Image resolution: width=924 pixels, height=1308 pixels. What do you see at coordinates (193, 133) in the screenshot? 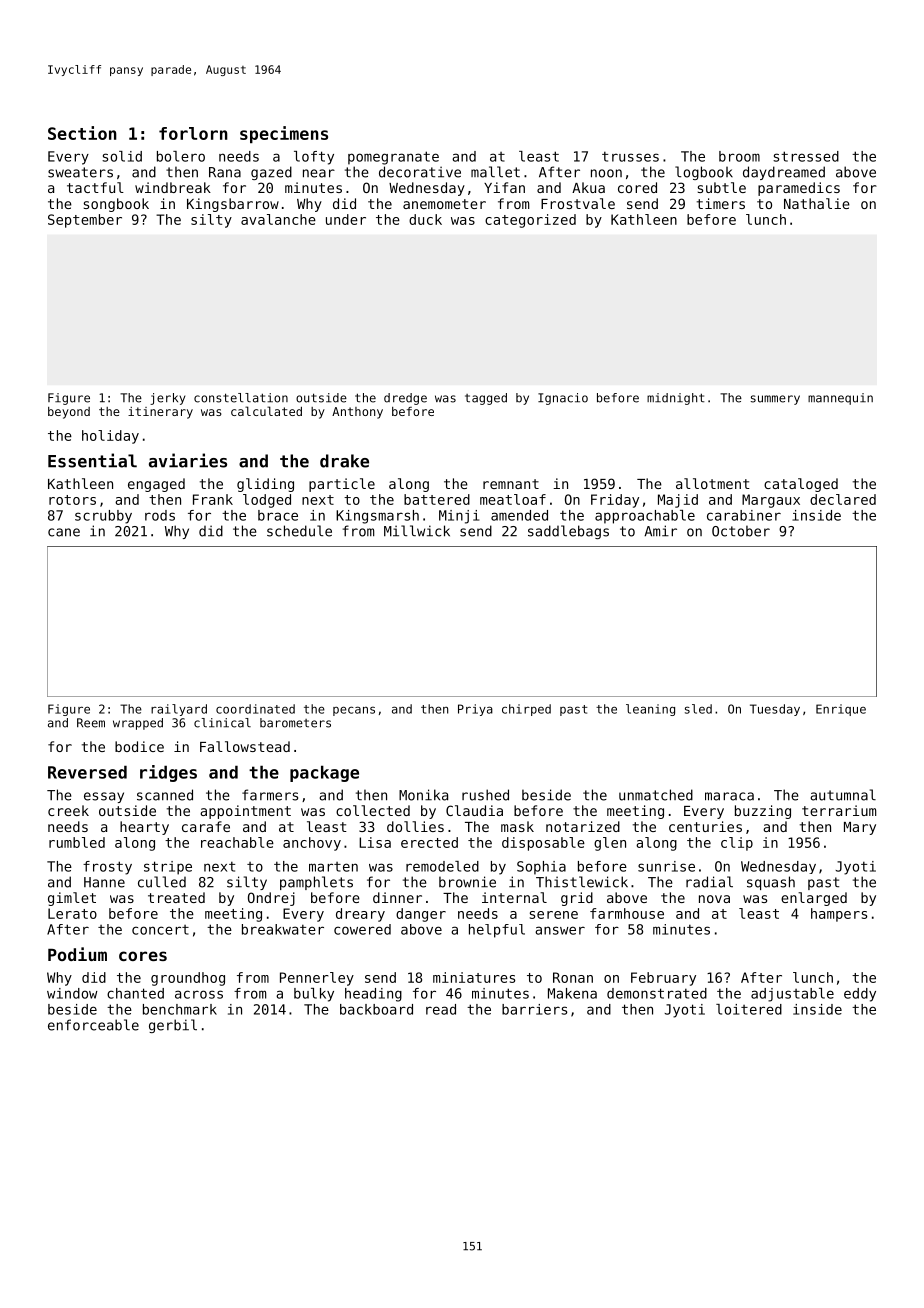
I see `forlorn` at bounding box center [193, 133].
